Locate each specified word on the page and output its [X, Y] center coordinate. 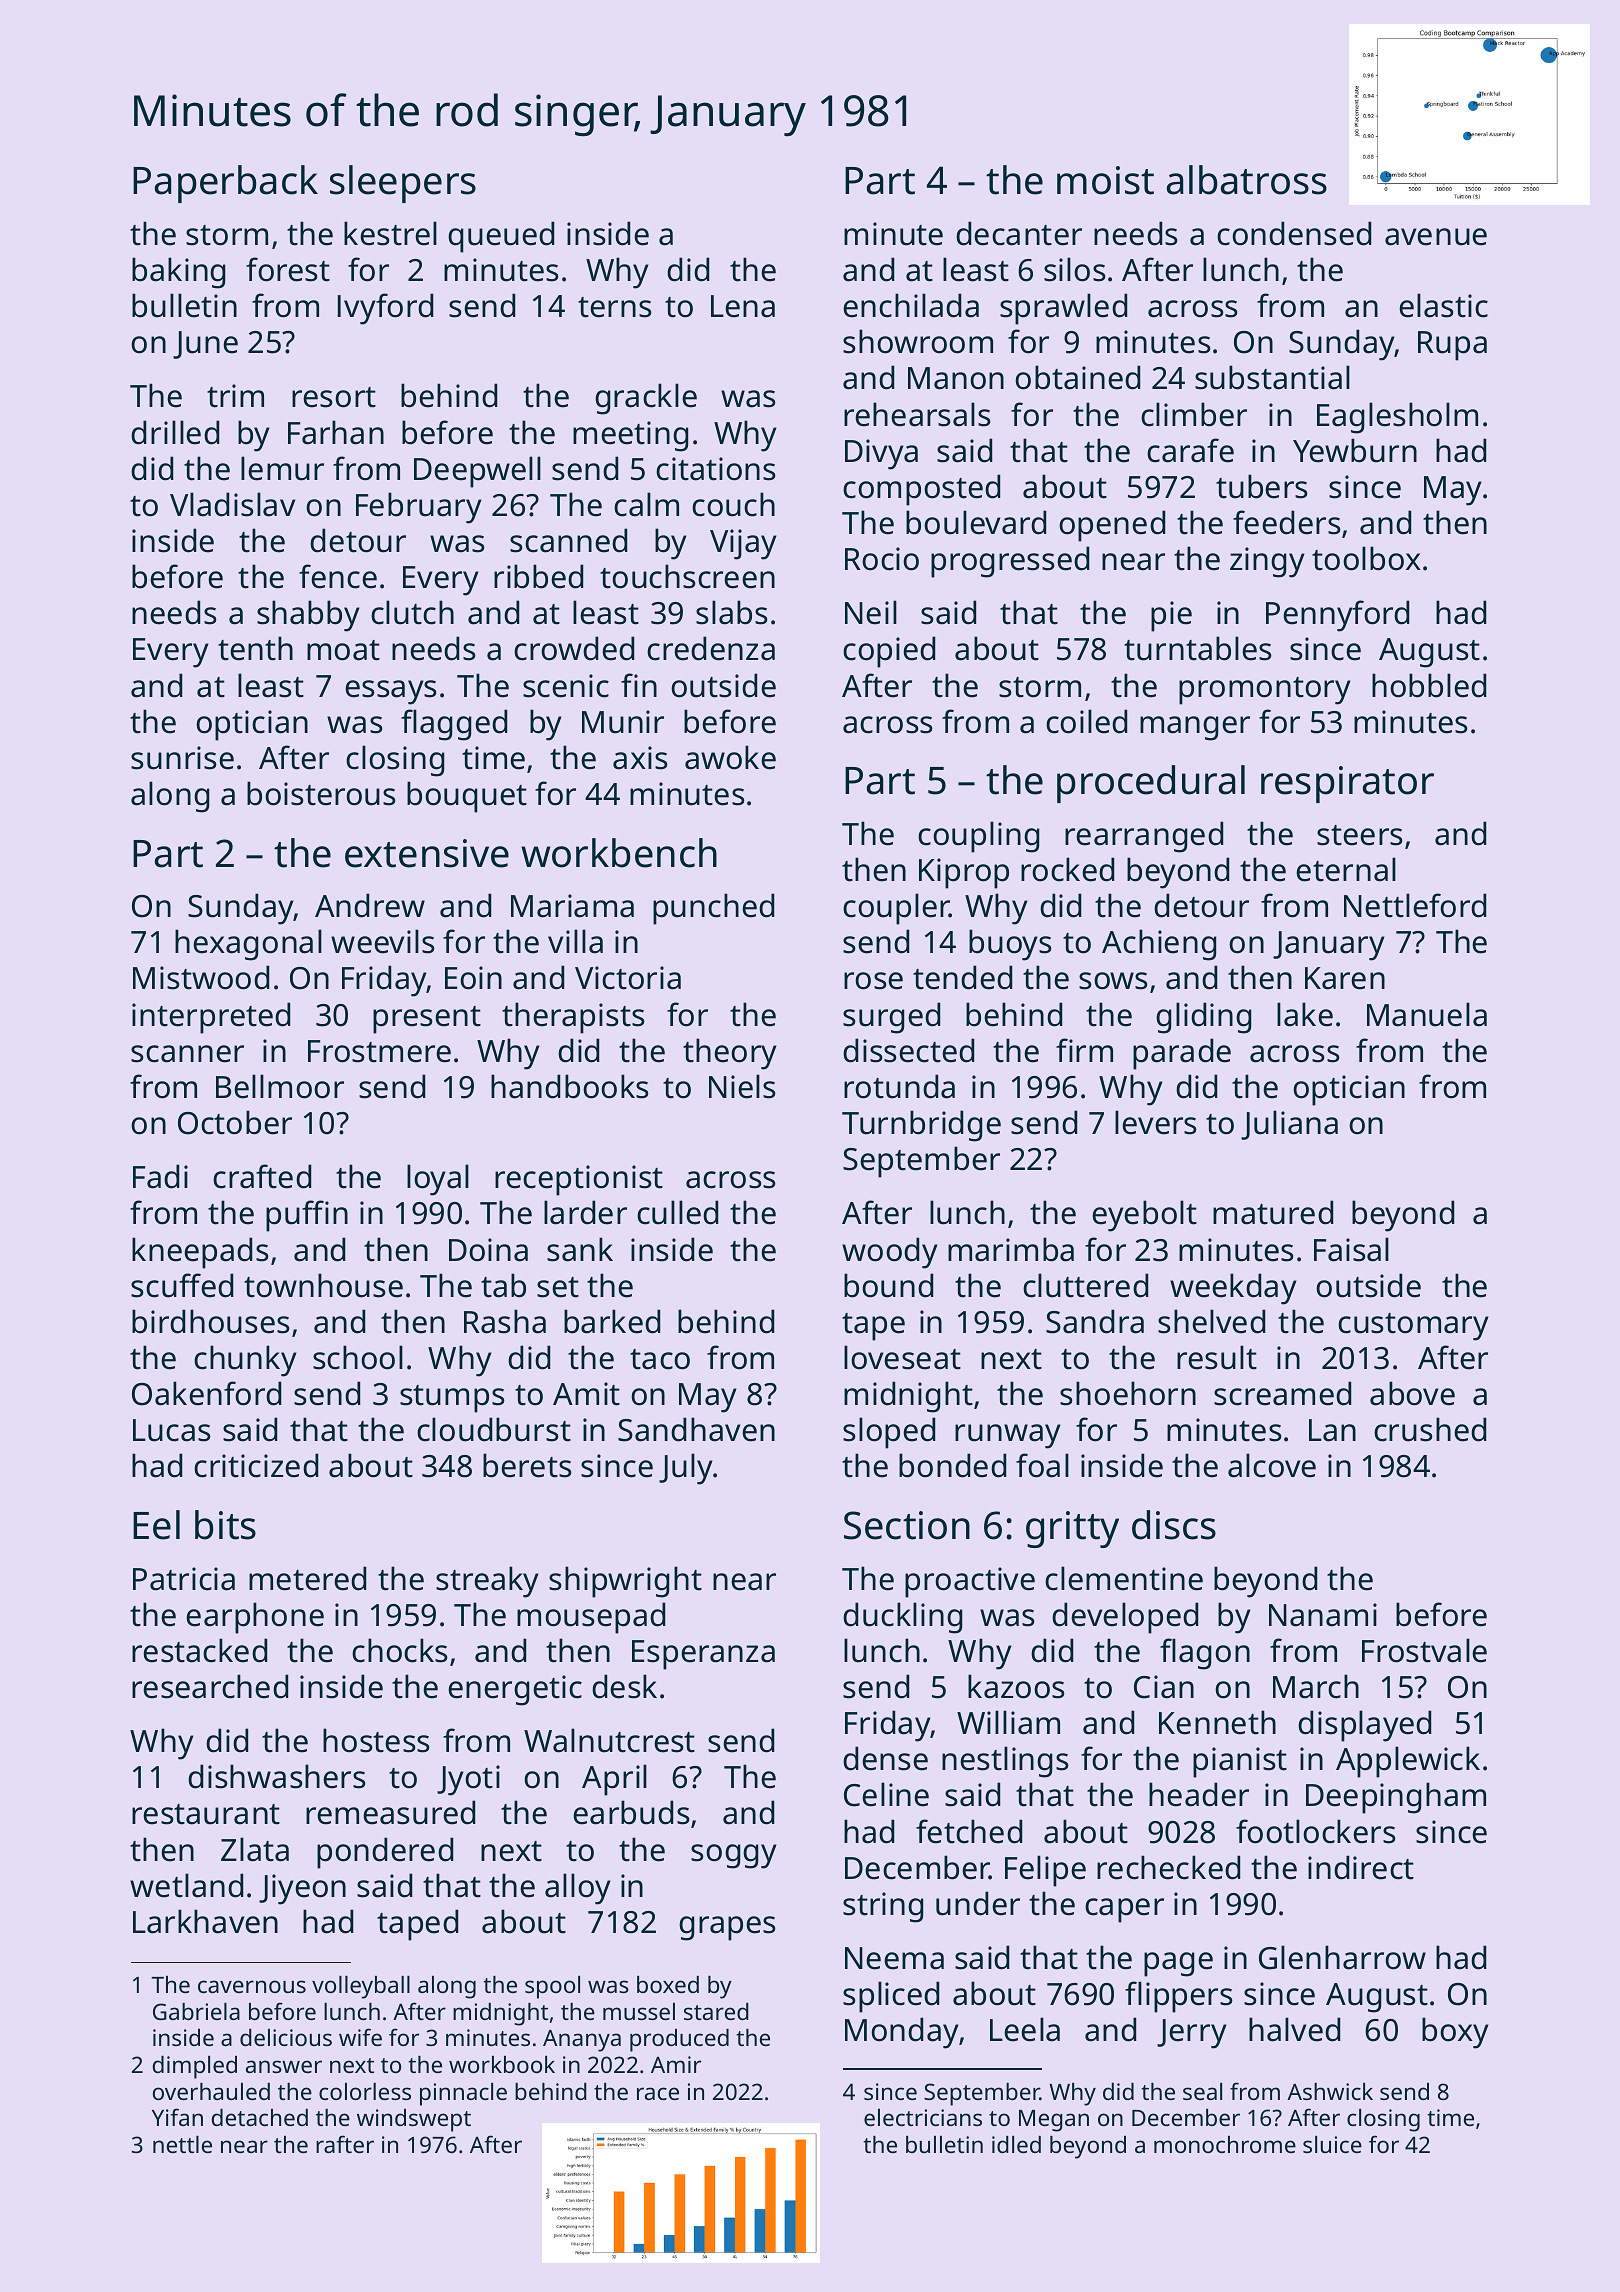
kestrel [390, 233]
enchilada [911, 305]
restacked [199, 1650]
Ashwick [1330, 2091]
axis [640, 758]
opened [1112, 526]
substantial [1272, 377]
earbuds [631, 1812]
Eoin [473, 978]
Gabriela [196, 2011]
